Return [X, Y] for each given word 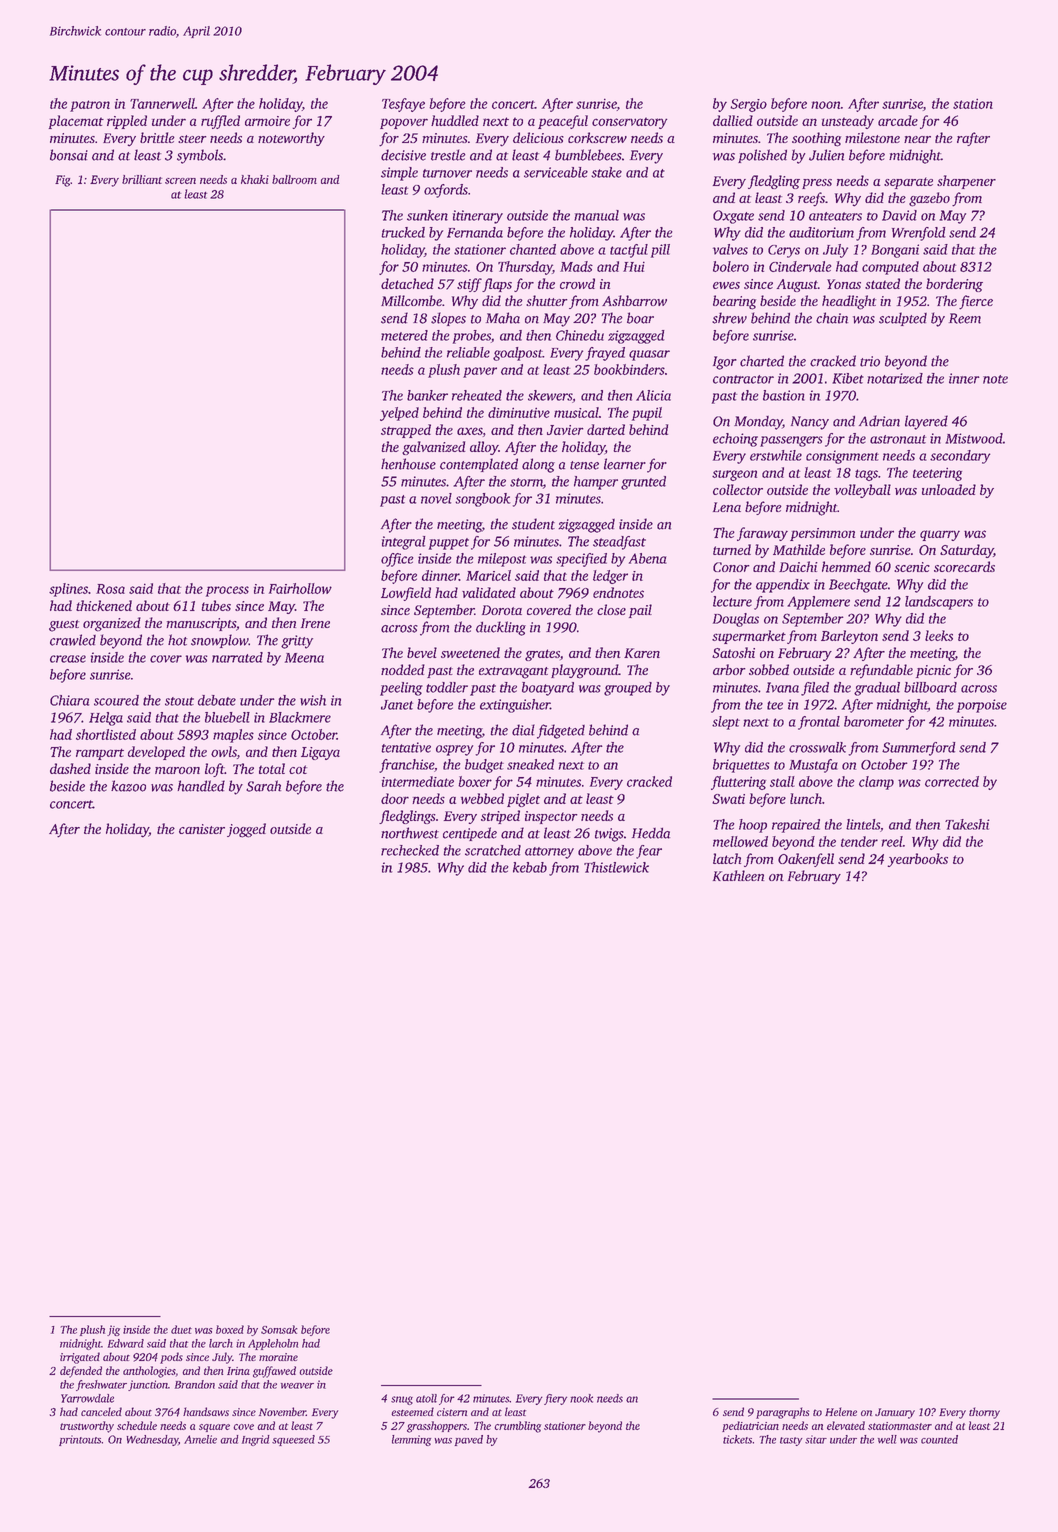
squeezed [293, 1440]
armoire [267, 121]
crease [68, 659]
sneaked [530, 764]
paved [469, 1440]
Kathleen [738, 875]
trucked [403, 232]
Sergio [748, 105]
